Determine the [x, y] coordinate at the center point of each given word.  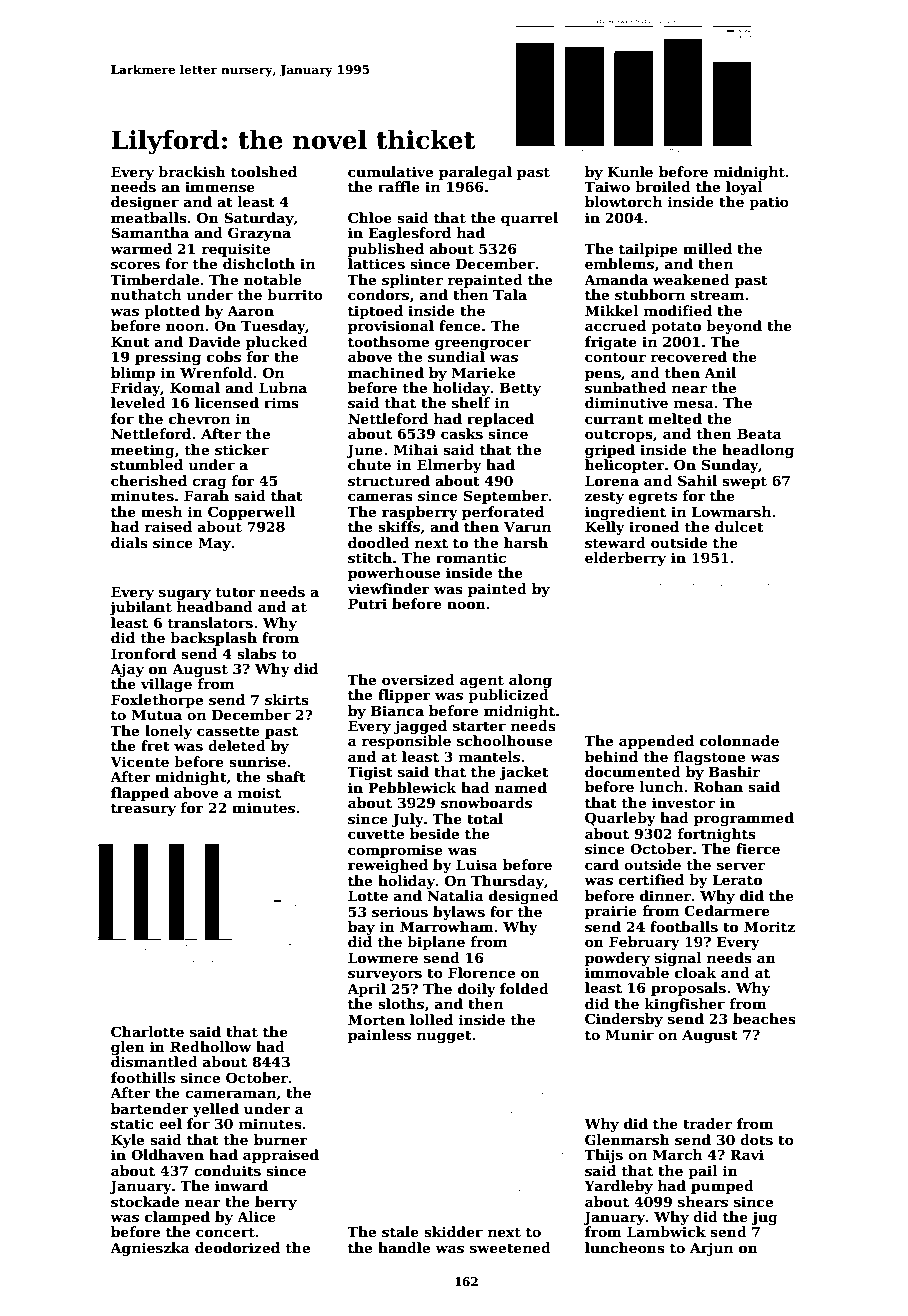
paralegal [475, 173]
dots [756, 1139]
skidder [453, 1231]
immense [220, 186]
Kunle [630, 171]
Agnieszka [150, 1249]
